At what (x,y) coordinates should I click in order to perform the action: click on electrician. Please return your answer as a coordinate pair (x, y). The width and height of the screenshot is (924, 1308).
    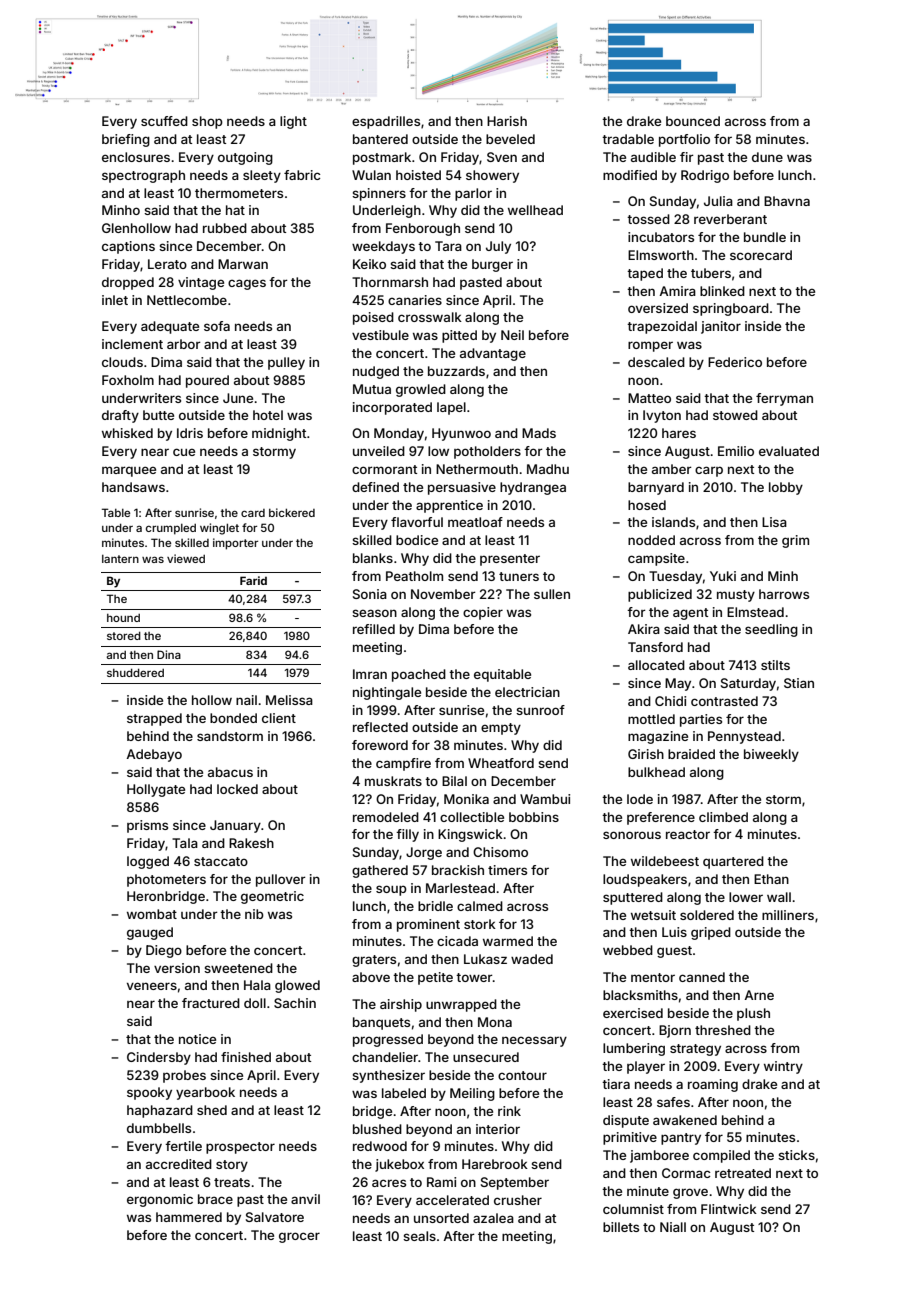
    Looking at the image, I should click on (527, 692).
